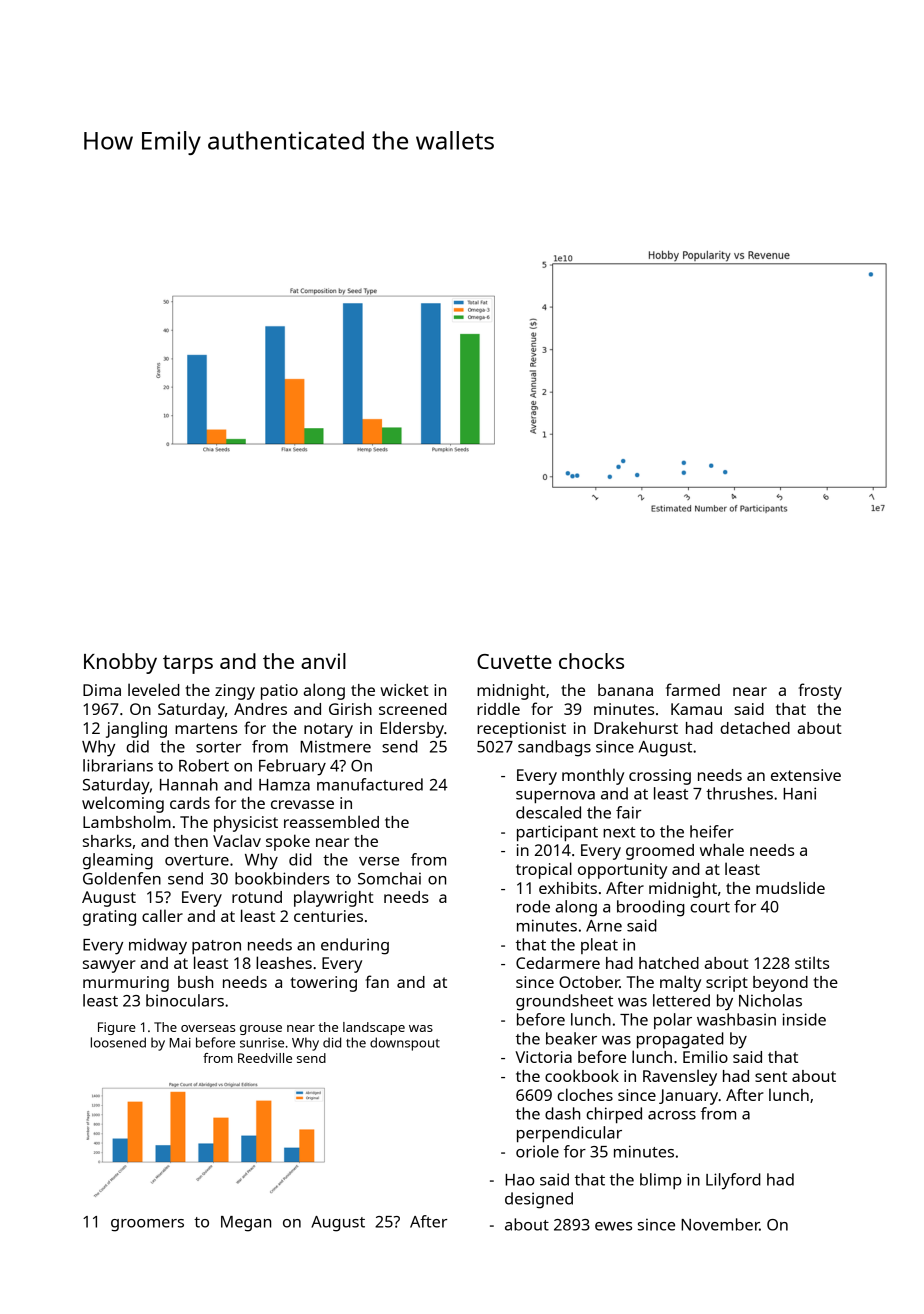  I want to click on leveled, so click(154, 689).
